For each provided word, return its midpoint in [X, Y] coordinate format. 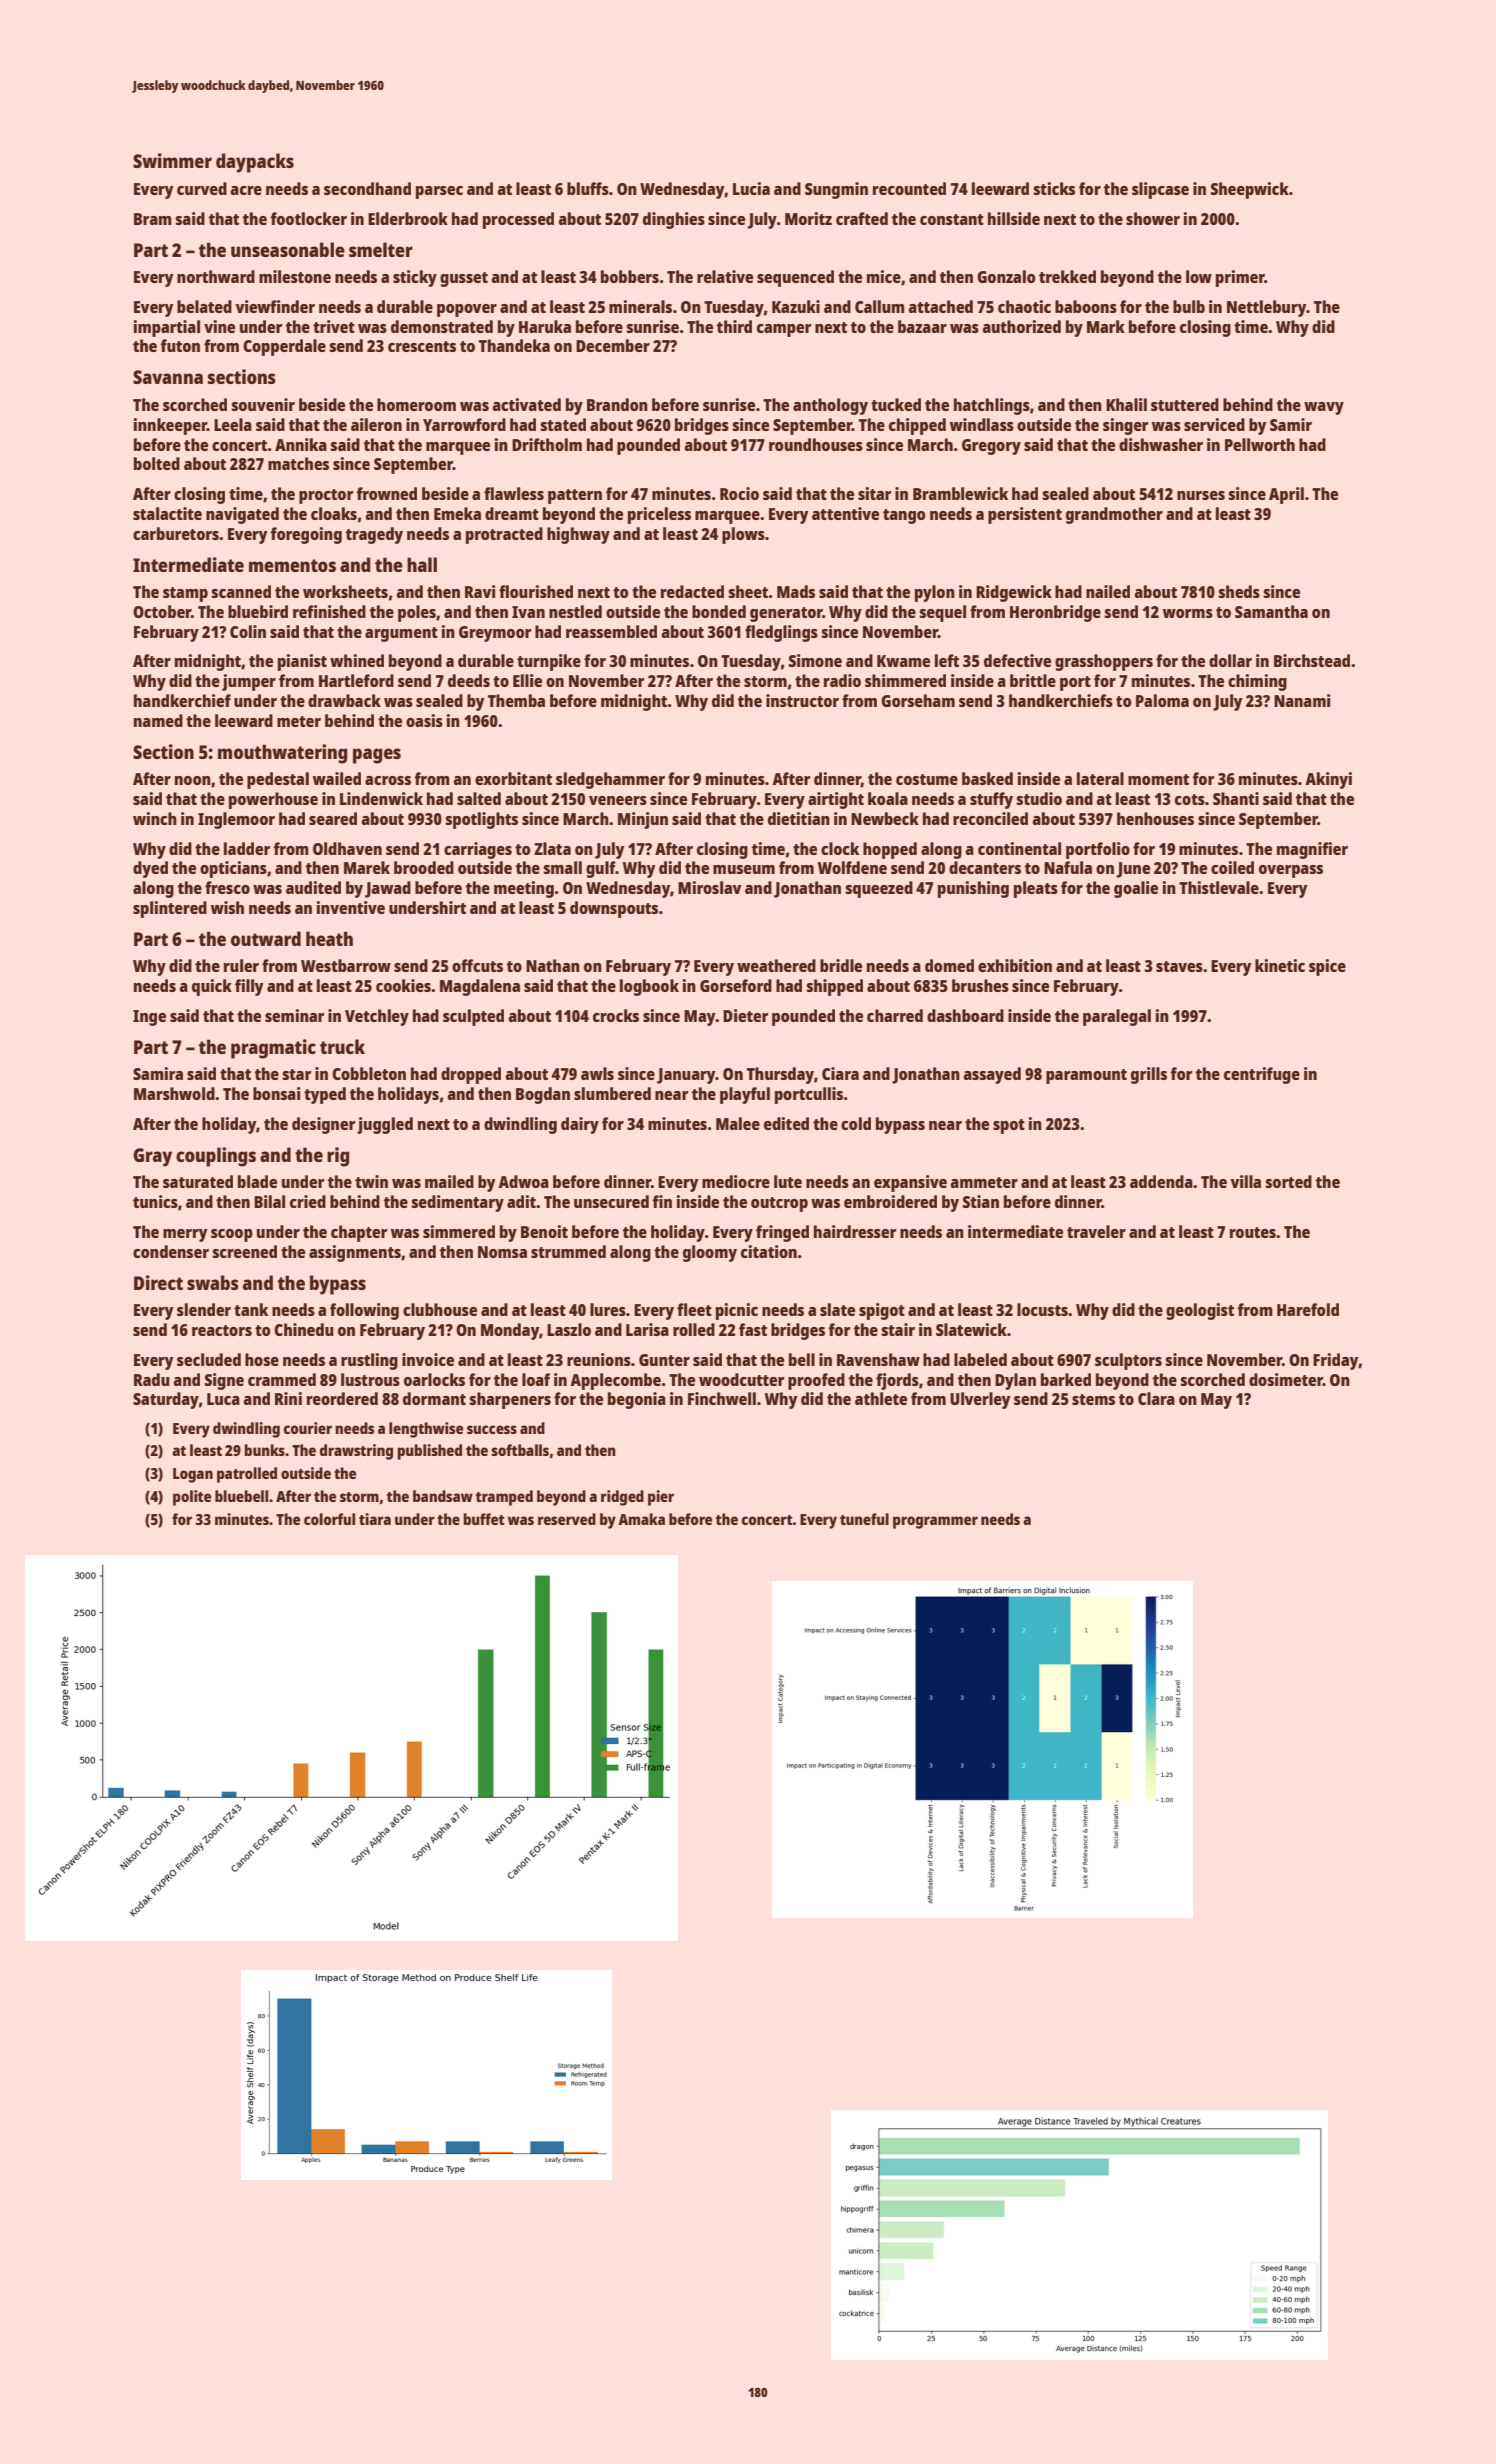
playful [745, 1095]
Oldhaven [347, 848]
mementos [292, 565]
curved [202, 188]
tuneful [864, 1519]
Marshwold [174, 1093]
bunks [264, 1450]
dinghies [674, 220]
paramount [1086, 1076]
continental [1019, 848]
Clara [1156, 1398]
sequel [942, 613]
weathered [776, 965]
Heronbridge [1055, 613]
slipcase [1160, 190]
